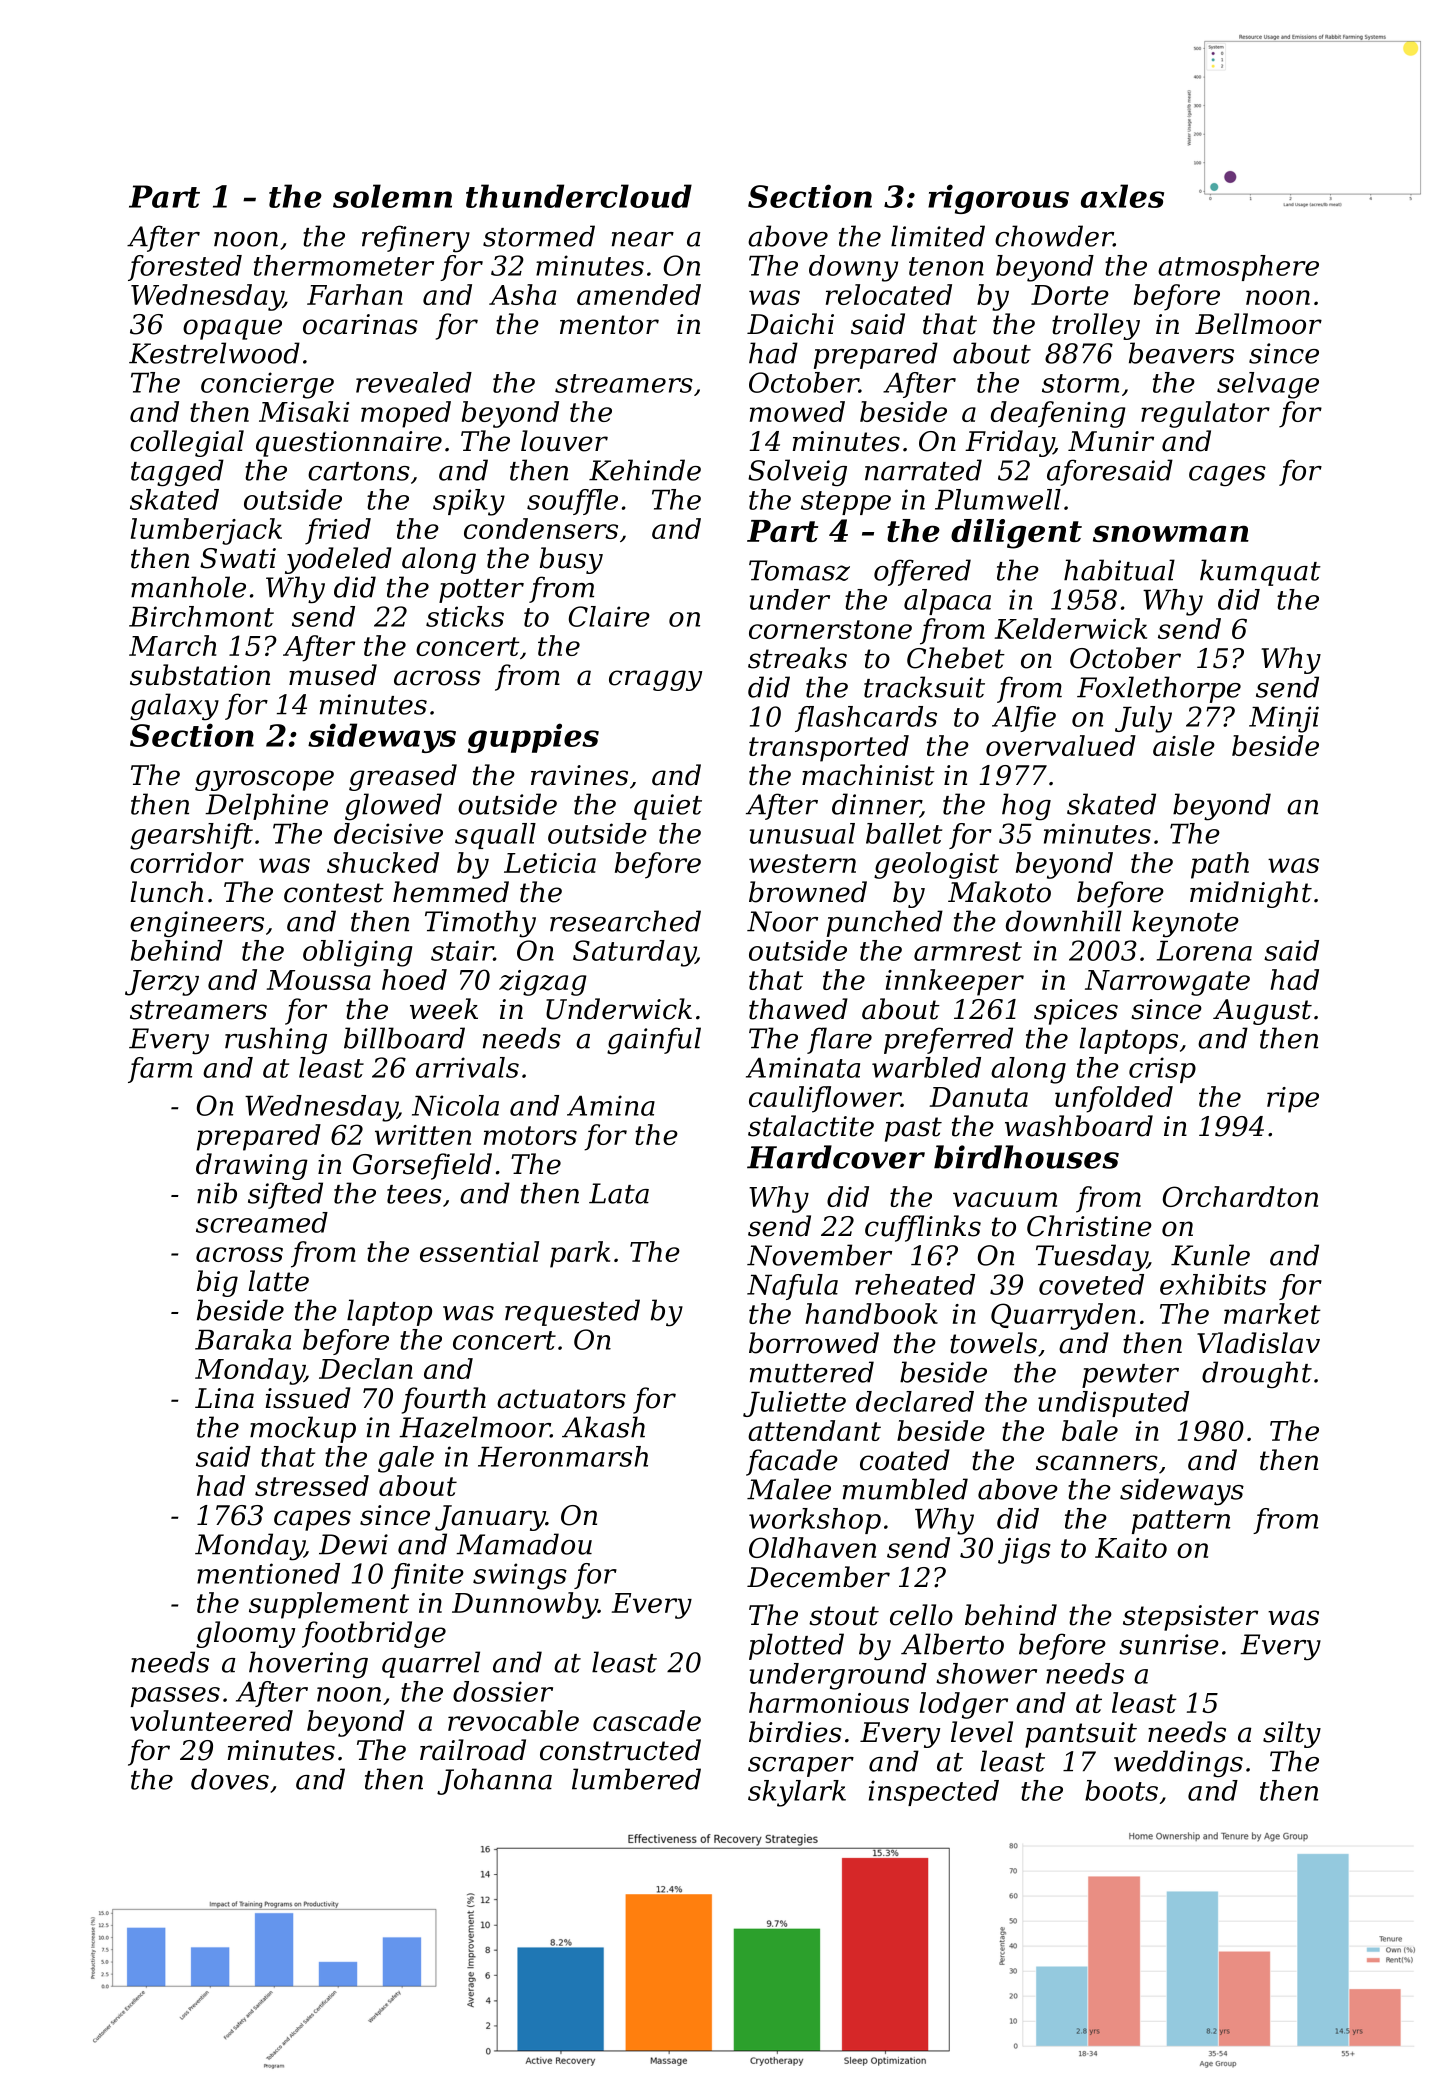 This image has height=2100, width=1450. I want to click on issued, so click(308, 1398).
